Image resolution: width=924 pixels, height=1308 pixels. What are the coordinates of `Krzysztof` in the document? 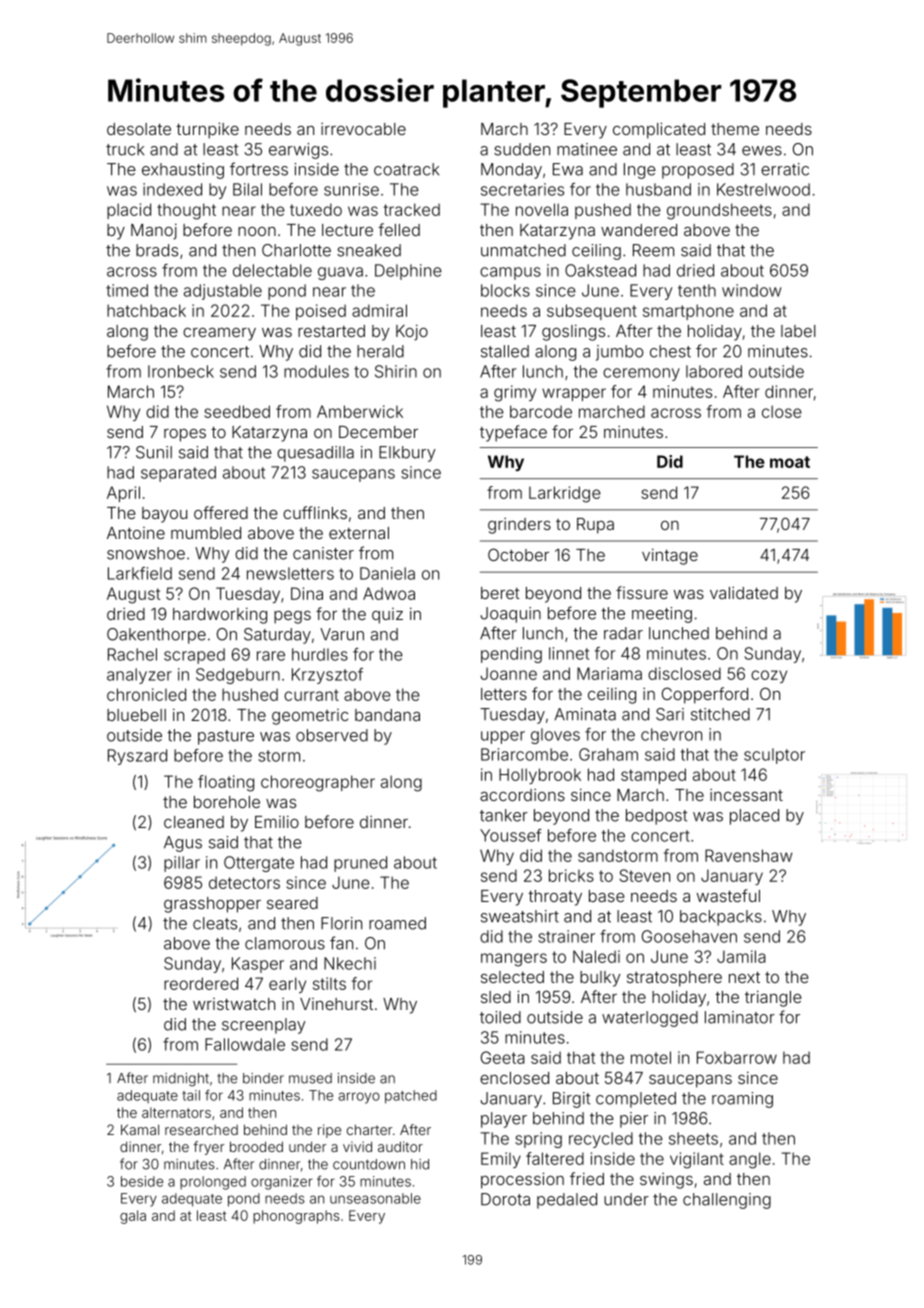 It's located at (327, 676).
